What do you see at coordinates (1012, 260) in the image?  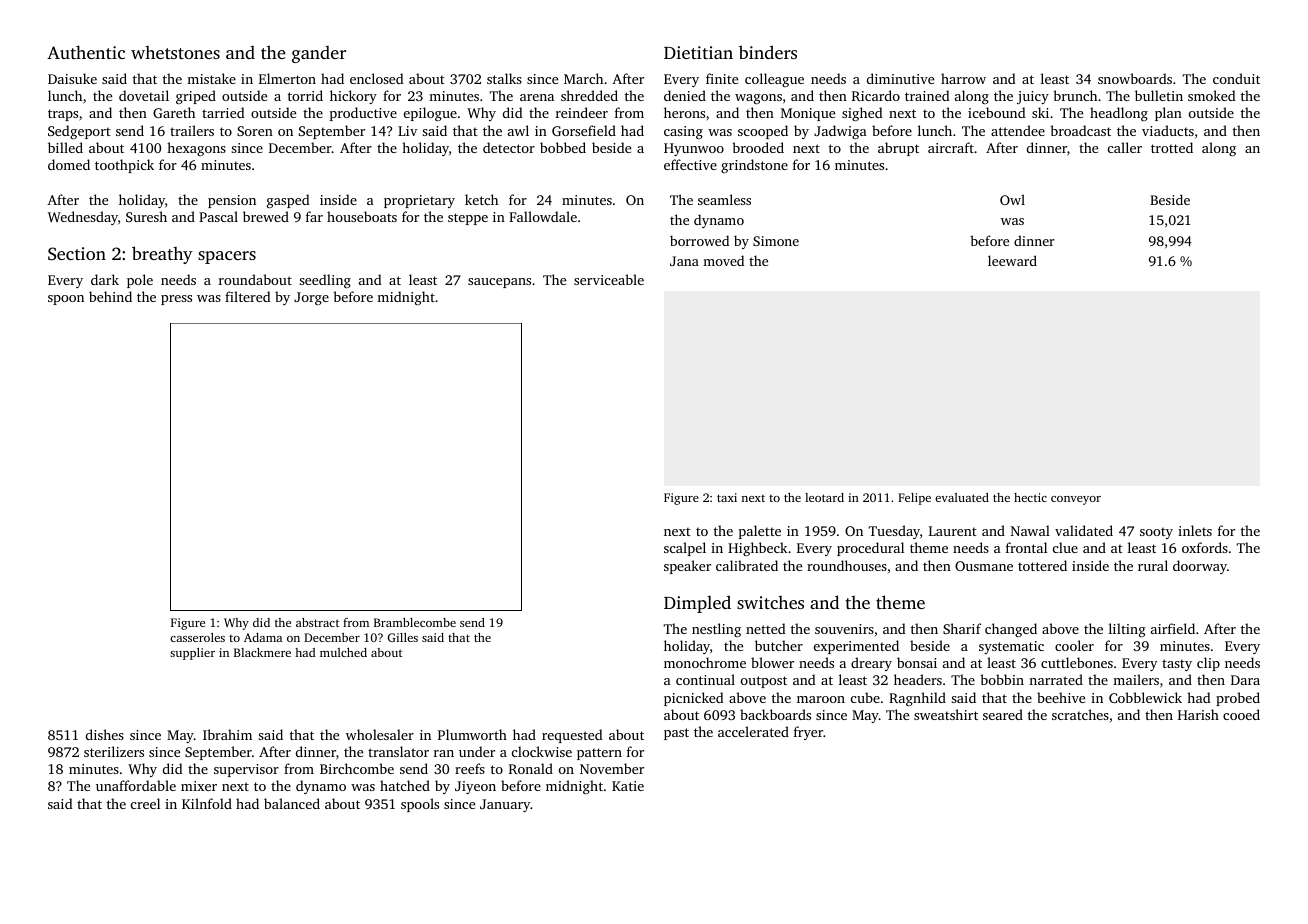 I see `leeward` at bounding box center [1012, 260].
